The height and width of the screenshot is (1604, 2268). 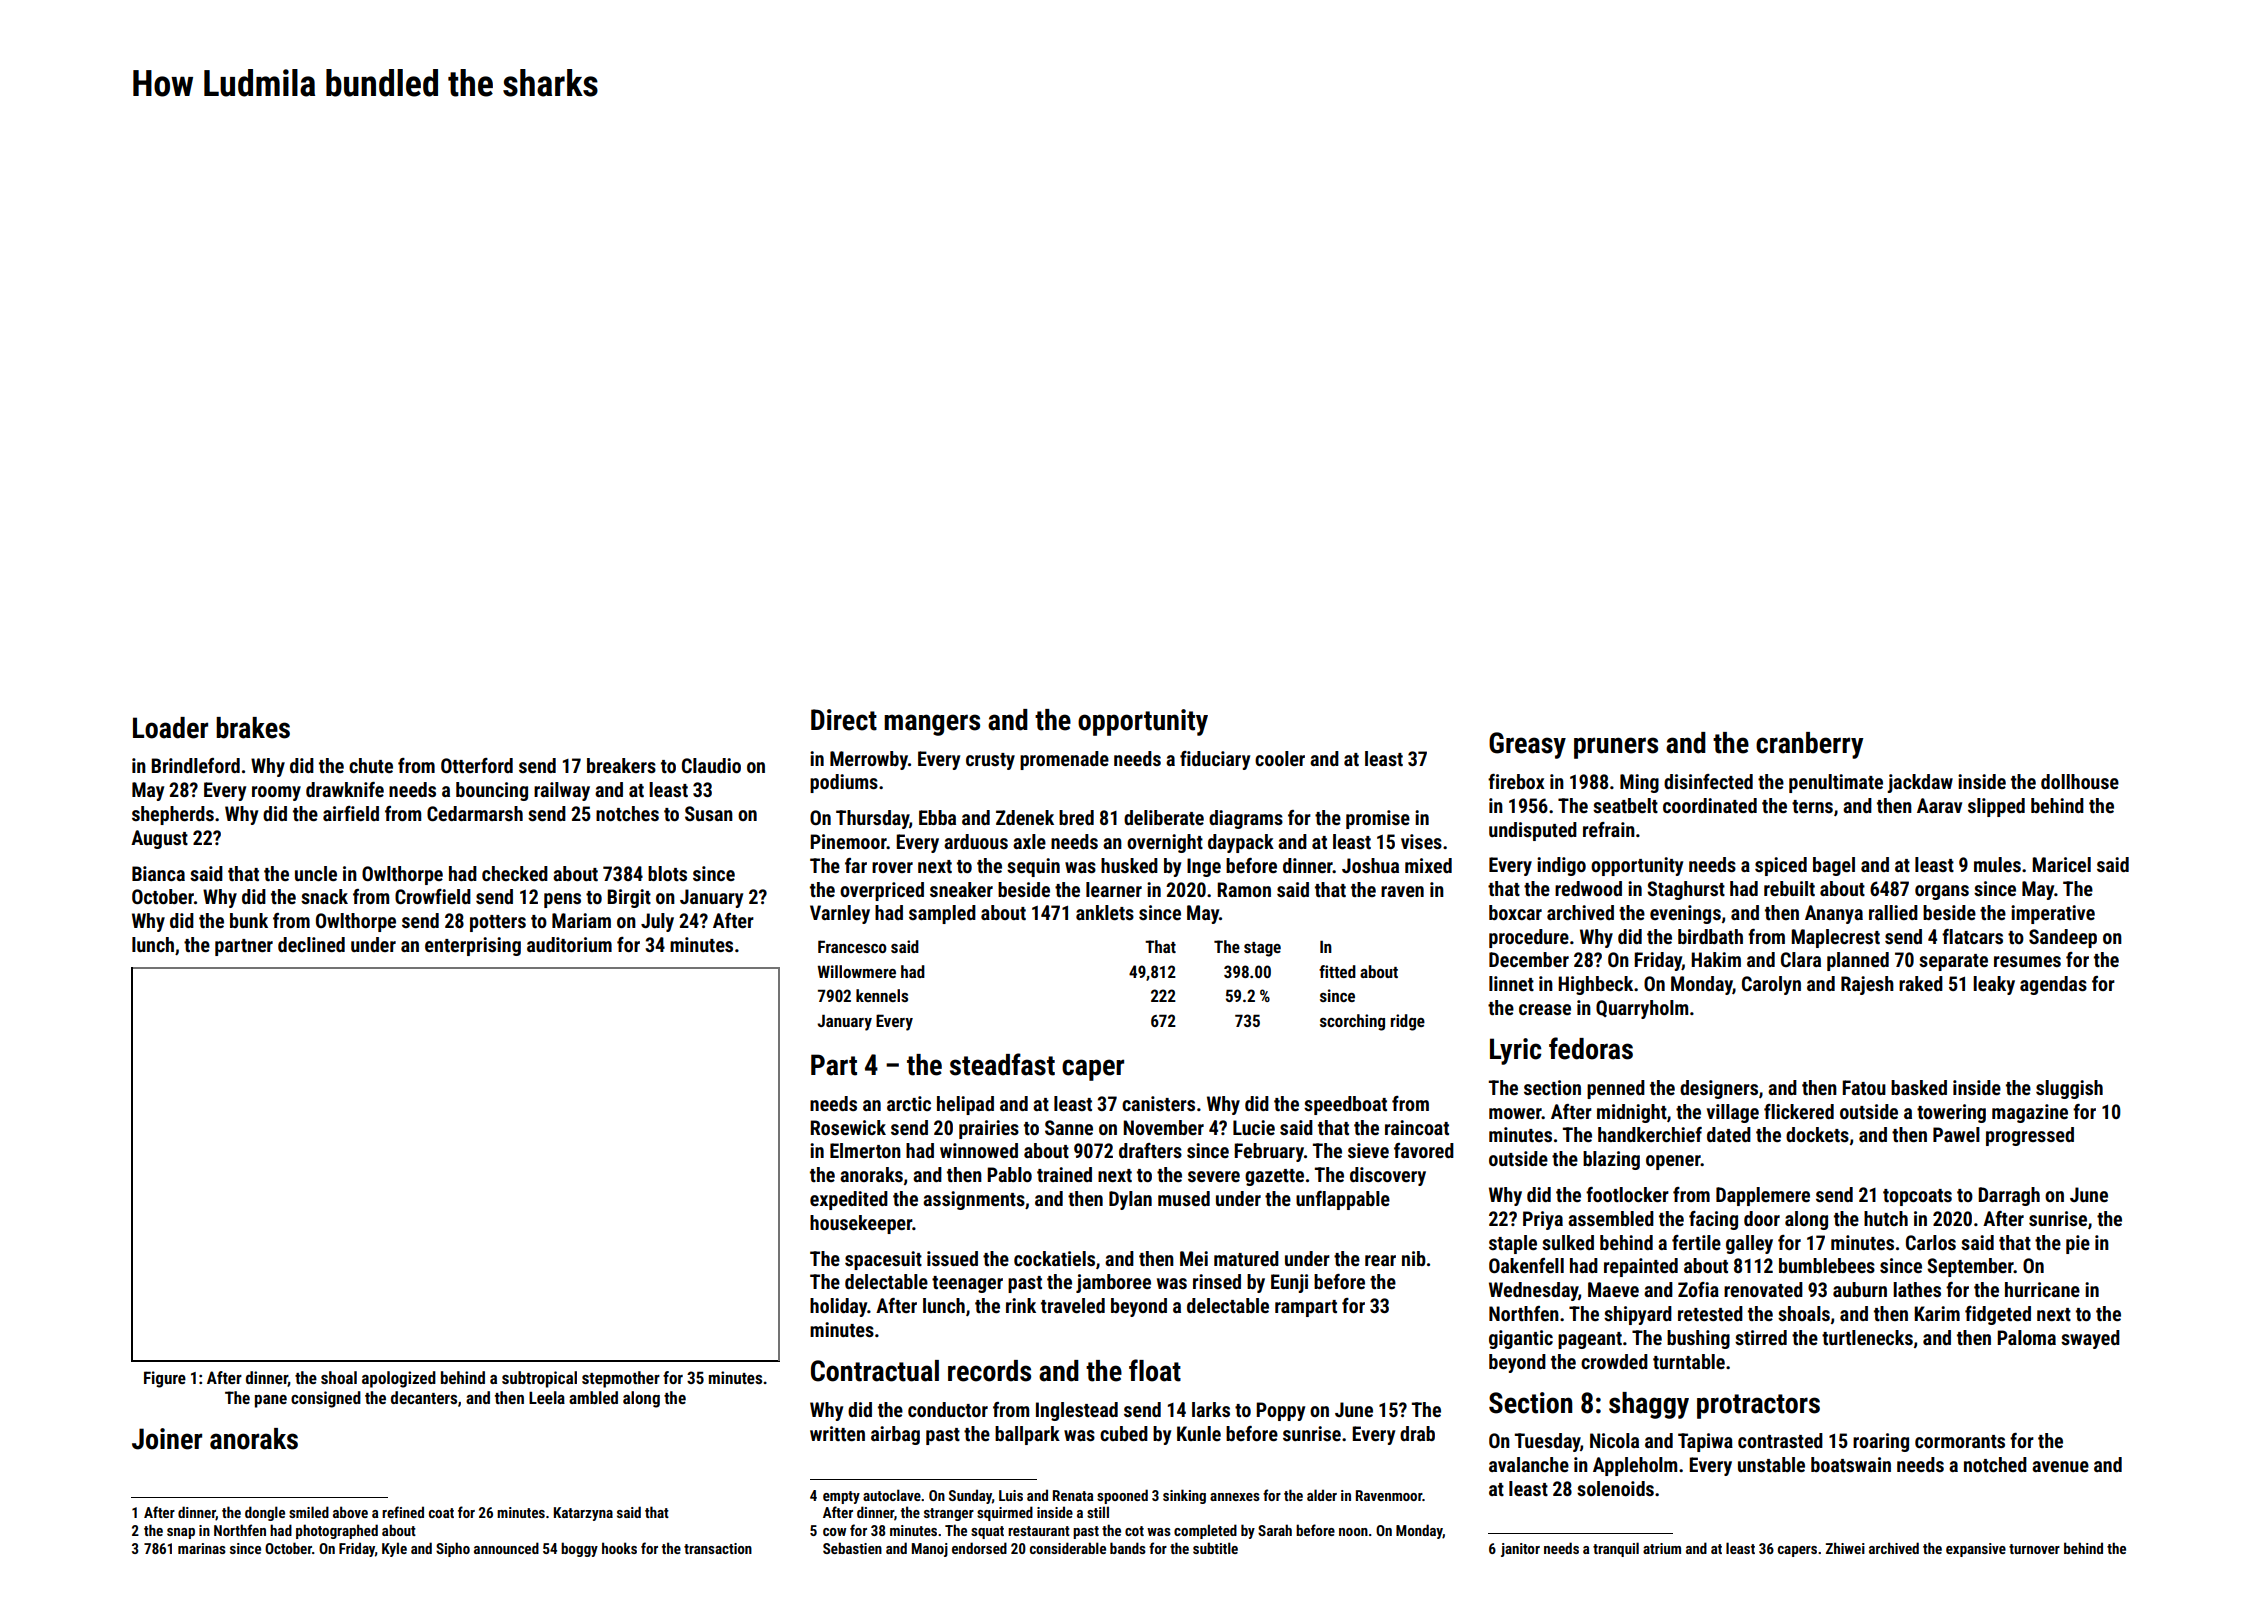 I want to click on apologized, so click(x=399, y=1379).
